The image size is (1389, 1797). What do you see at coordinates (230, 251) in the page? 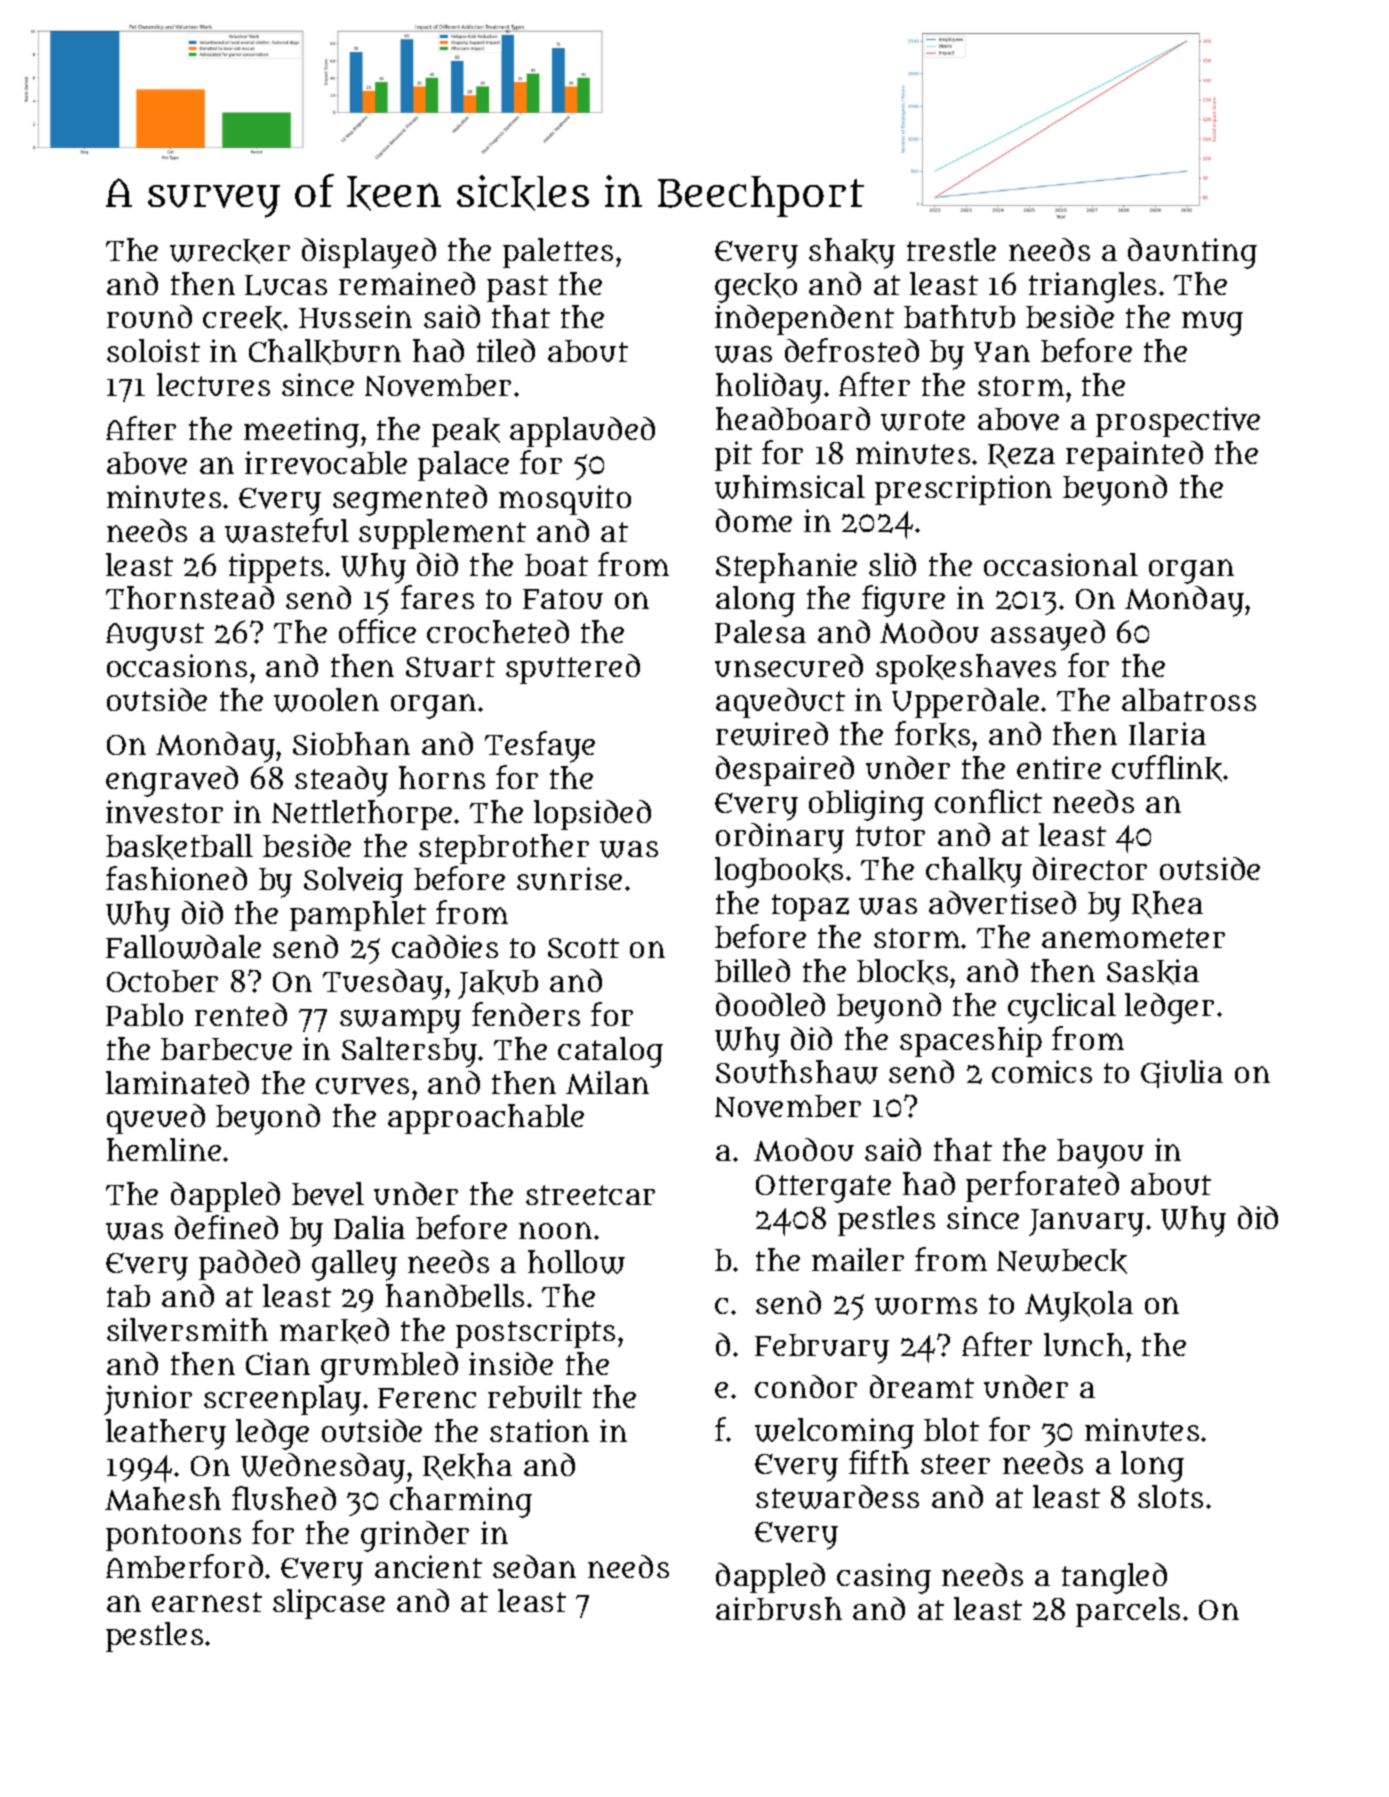
I see `wrecker` at bounding box center [230, 251].
